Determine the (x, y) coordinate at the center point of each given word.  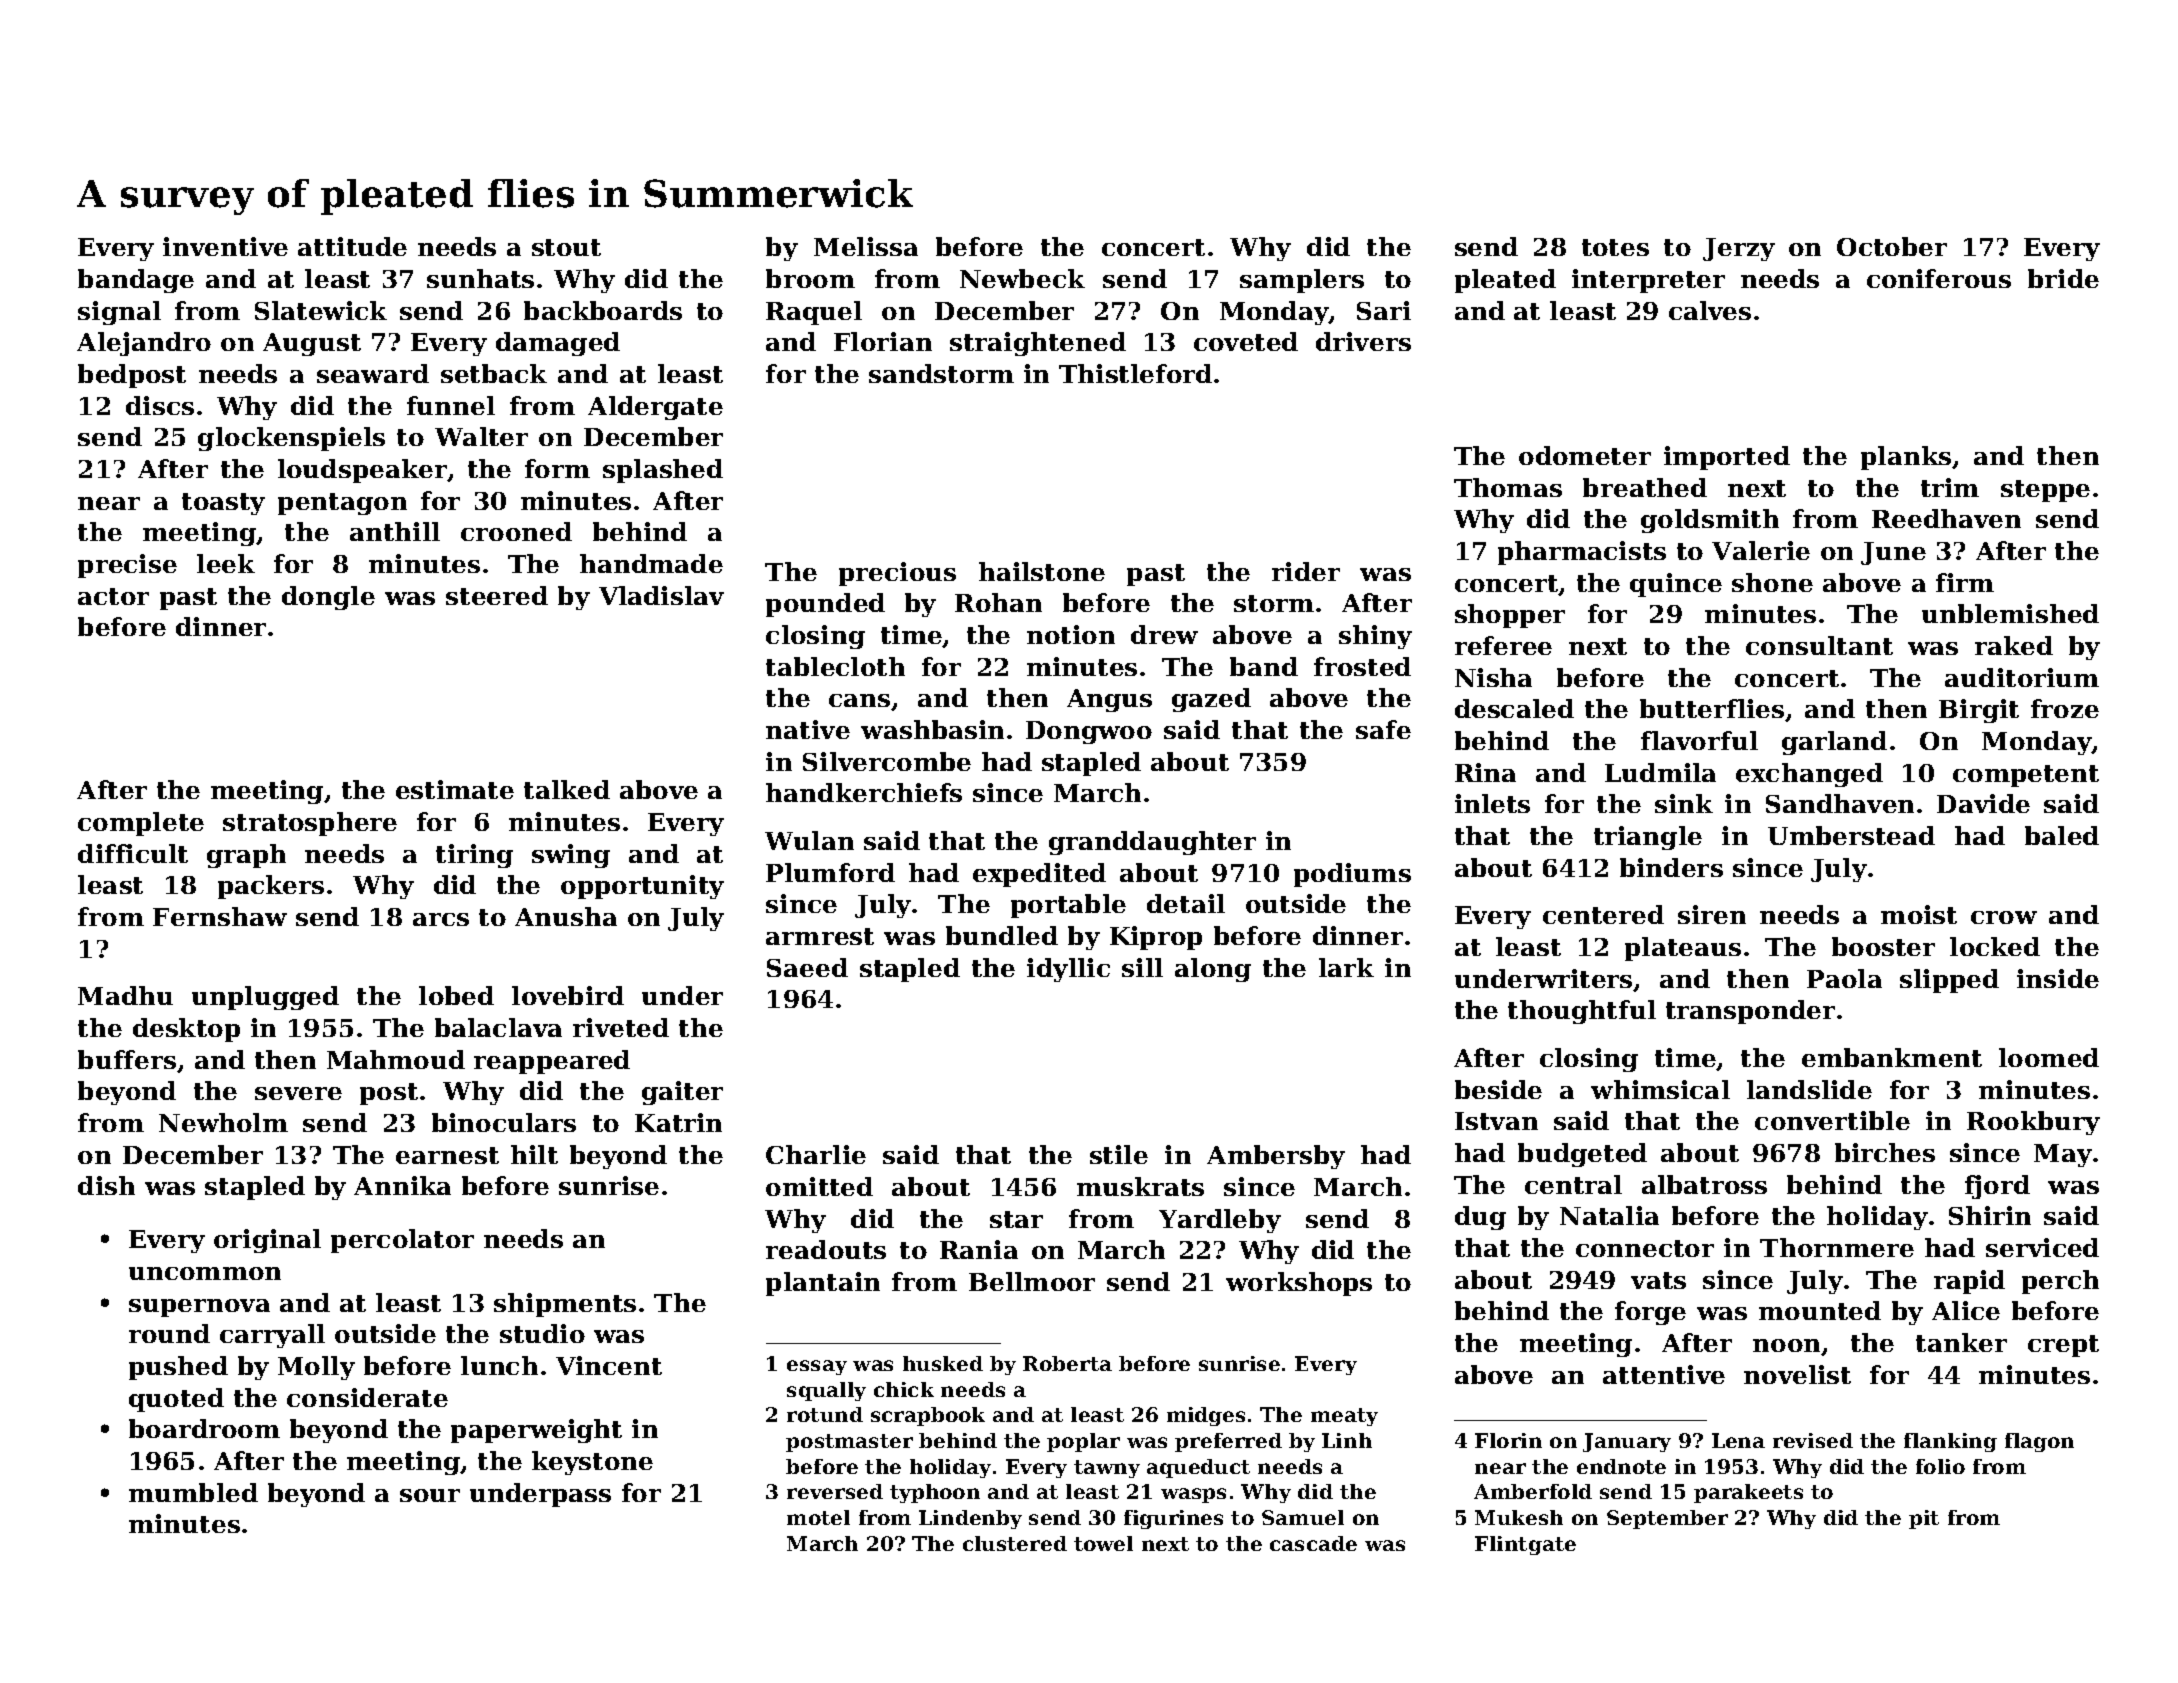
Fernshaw (220, 916)
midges (1206, 1416)
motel (818, 1517)
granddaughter (1152, 843)
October (1892, 246)
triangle (1648, 838)
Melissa (866, 246)
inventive (225, 246)
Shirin (1990, 1215)
